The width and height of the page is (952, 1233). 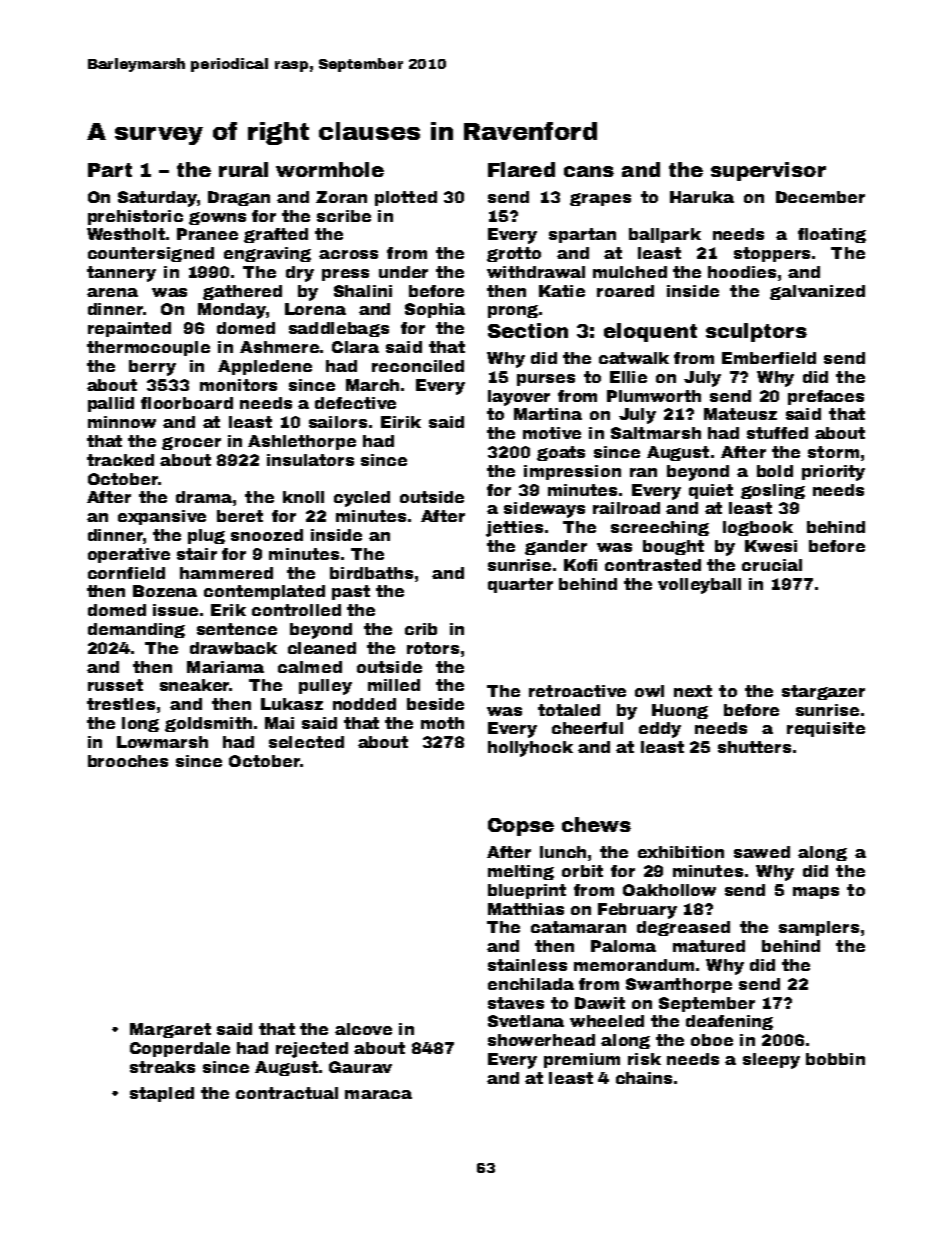 I want to click on owl, so click(x=649, y=691).
